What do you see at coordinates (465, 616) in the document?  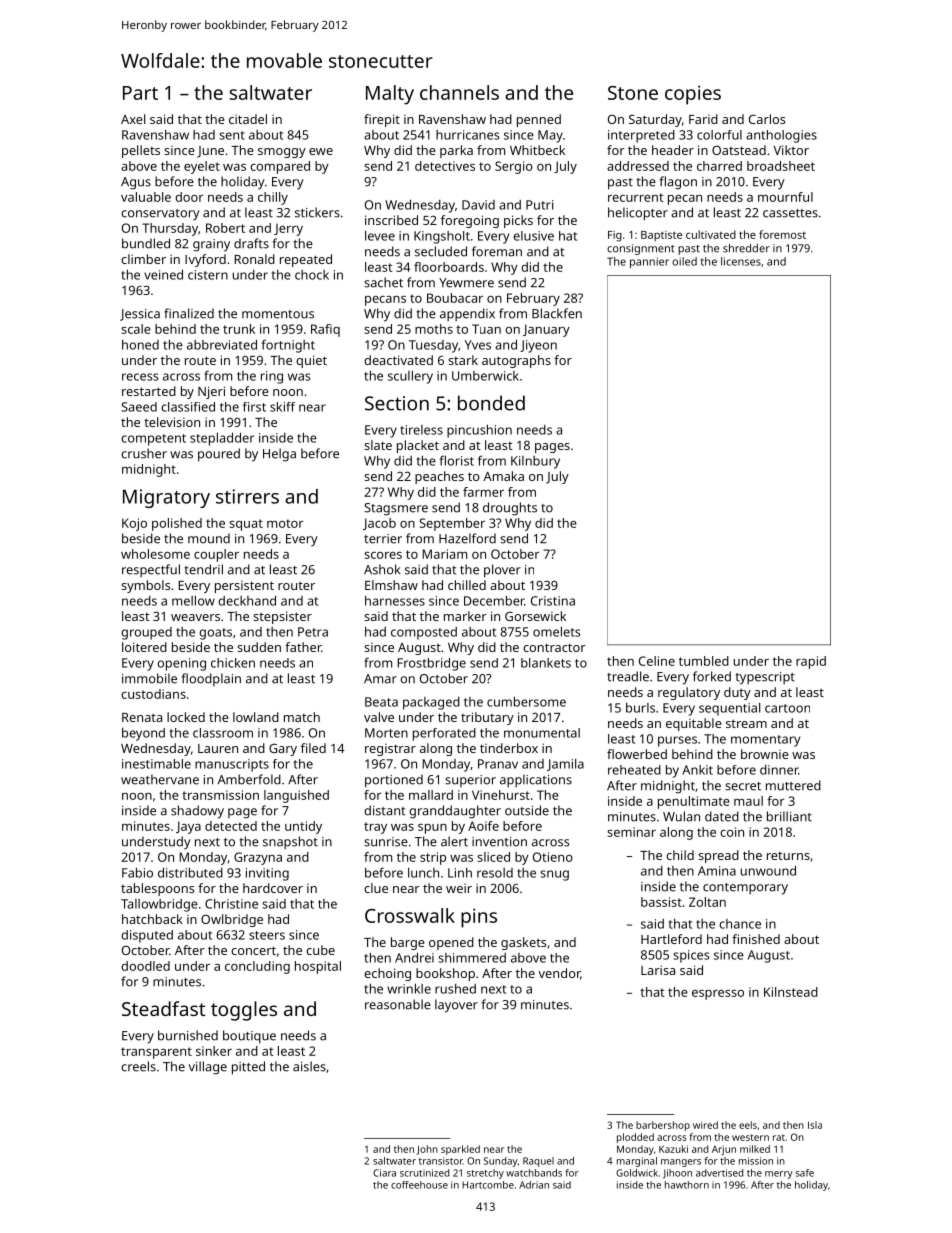 I see `marker` at bounding box center [465, 616].
